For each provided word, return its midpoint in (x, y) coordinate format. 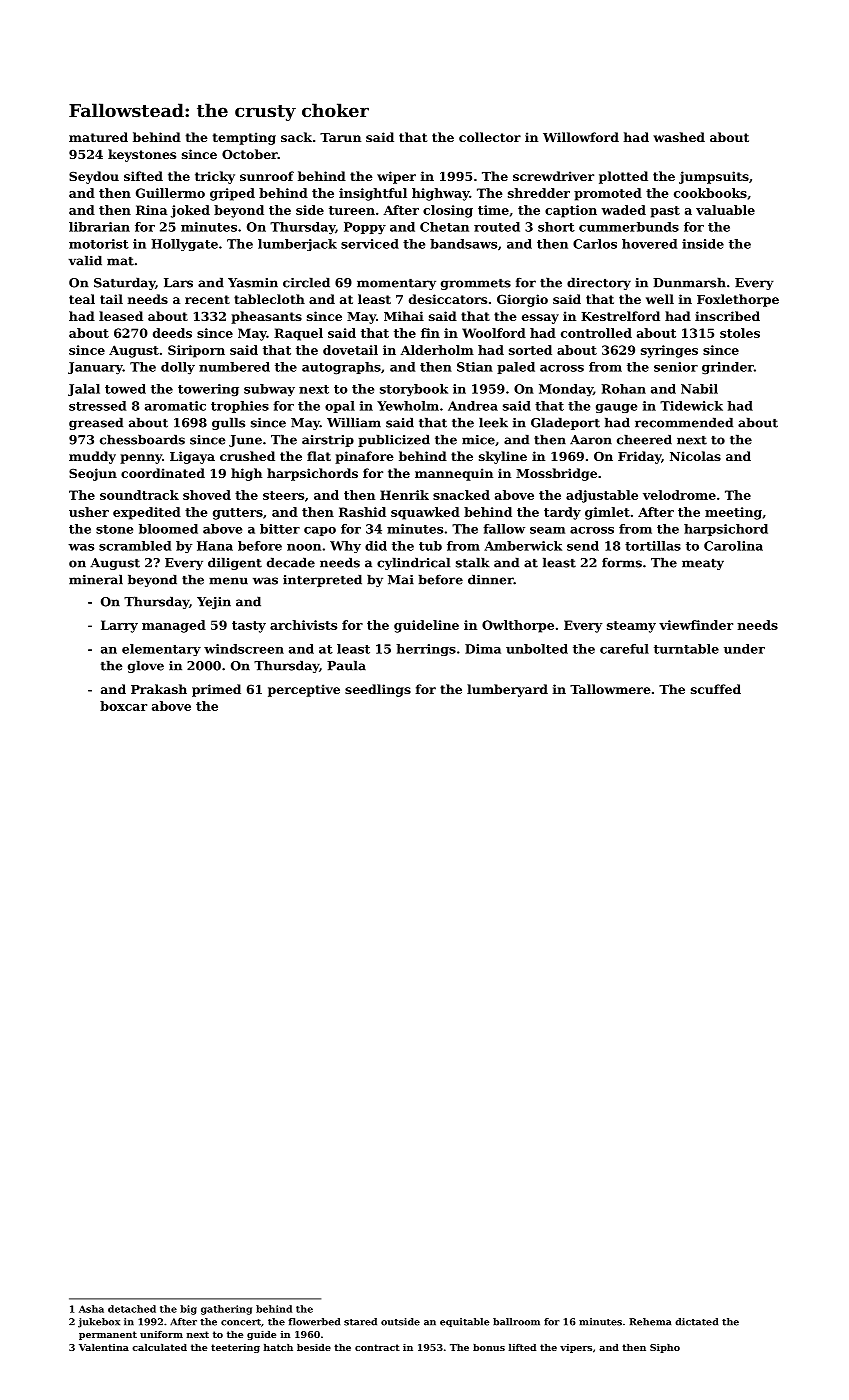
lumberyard (507, 690)
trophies (240, 407)
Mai (401, 580)
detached (132, 1309)
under (744, 649)
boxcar (123, 706)
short (556, 227)
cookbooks (710, 193)
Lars (178, 283)
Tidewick (691, 406)
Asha (91, 1309)
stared (360, 1322)
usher (89, 512)
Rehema (650, 1322)
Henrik (404, 495)
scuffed (716, 689)
